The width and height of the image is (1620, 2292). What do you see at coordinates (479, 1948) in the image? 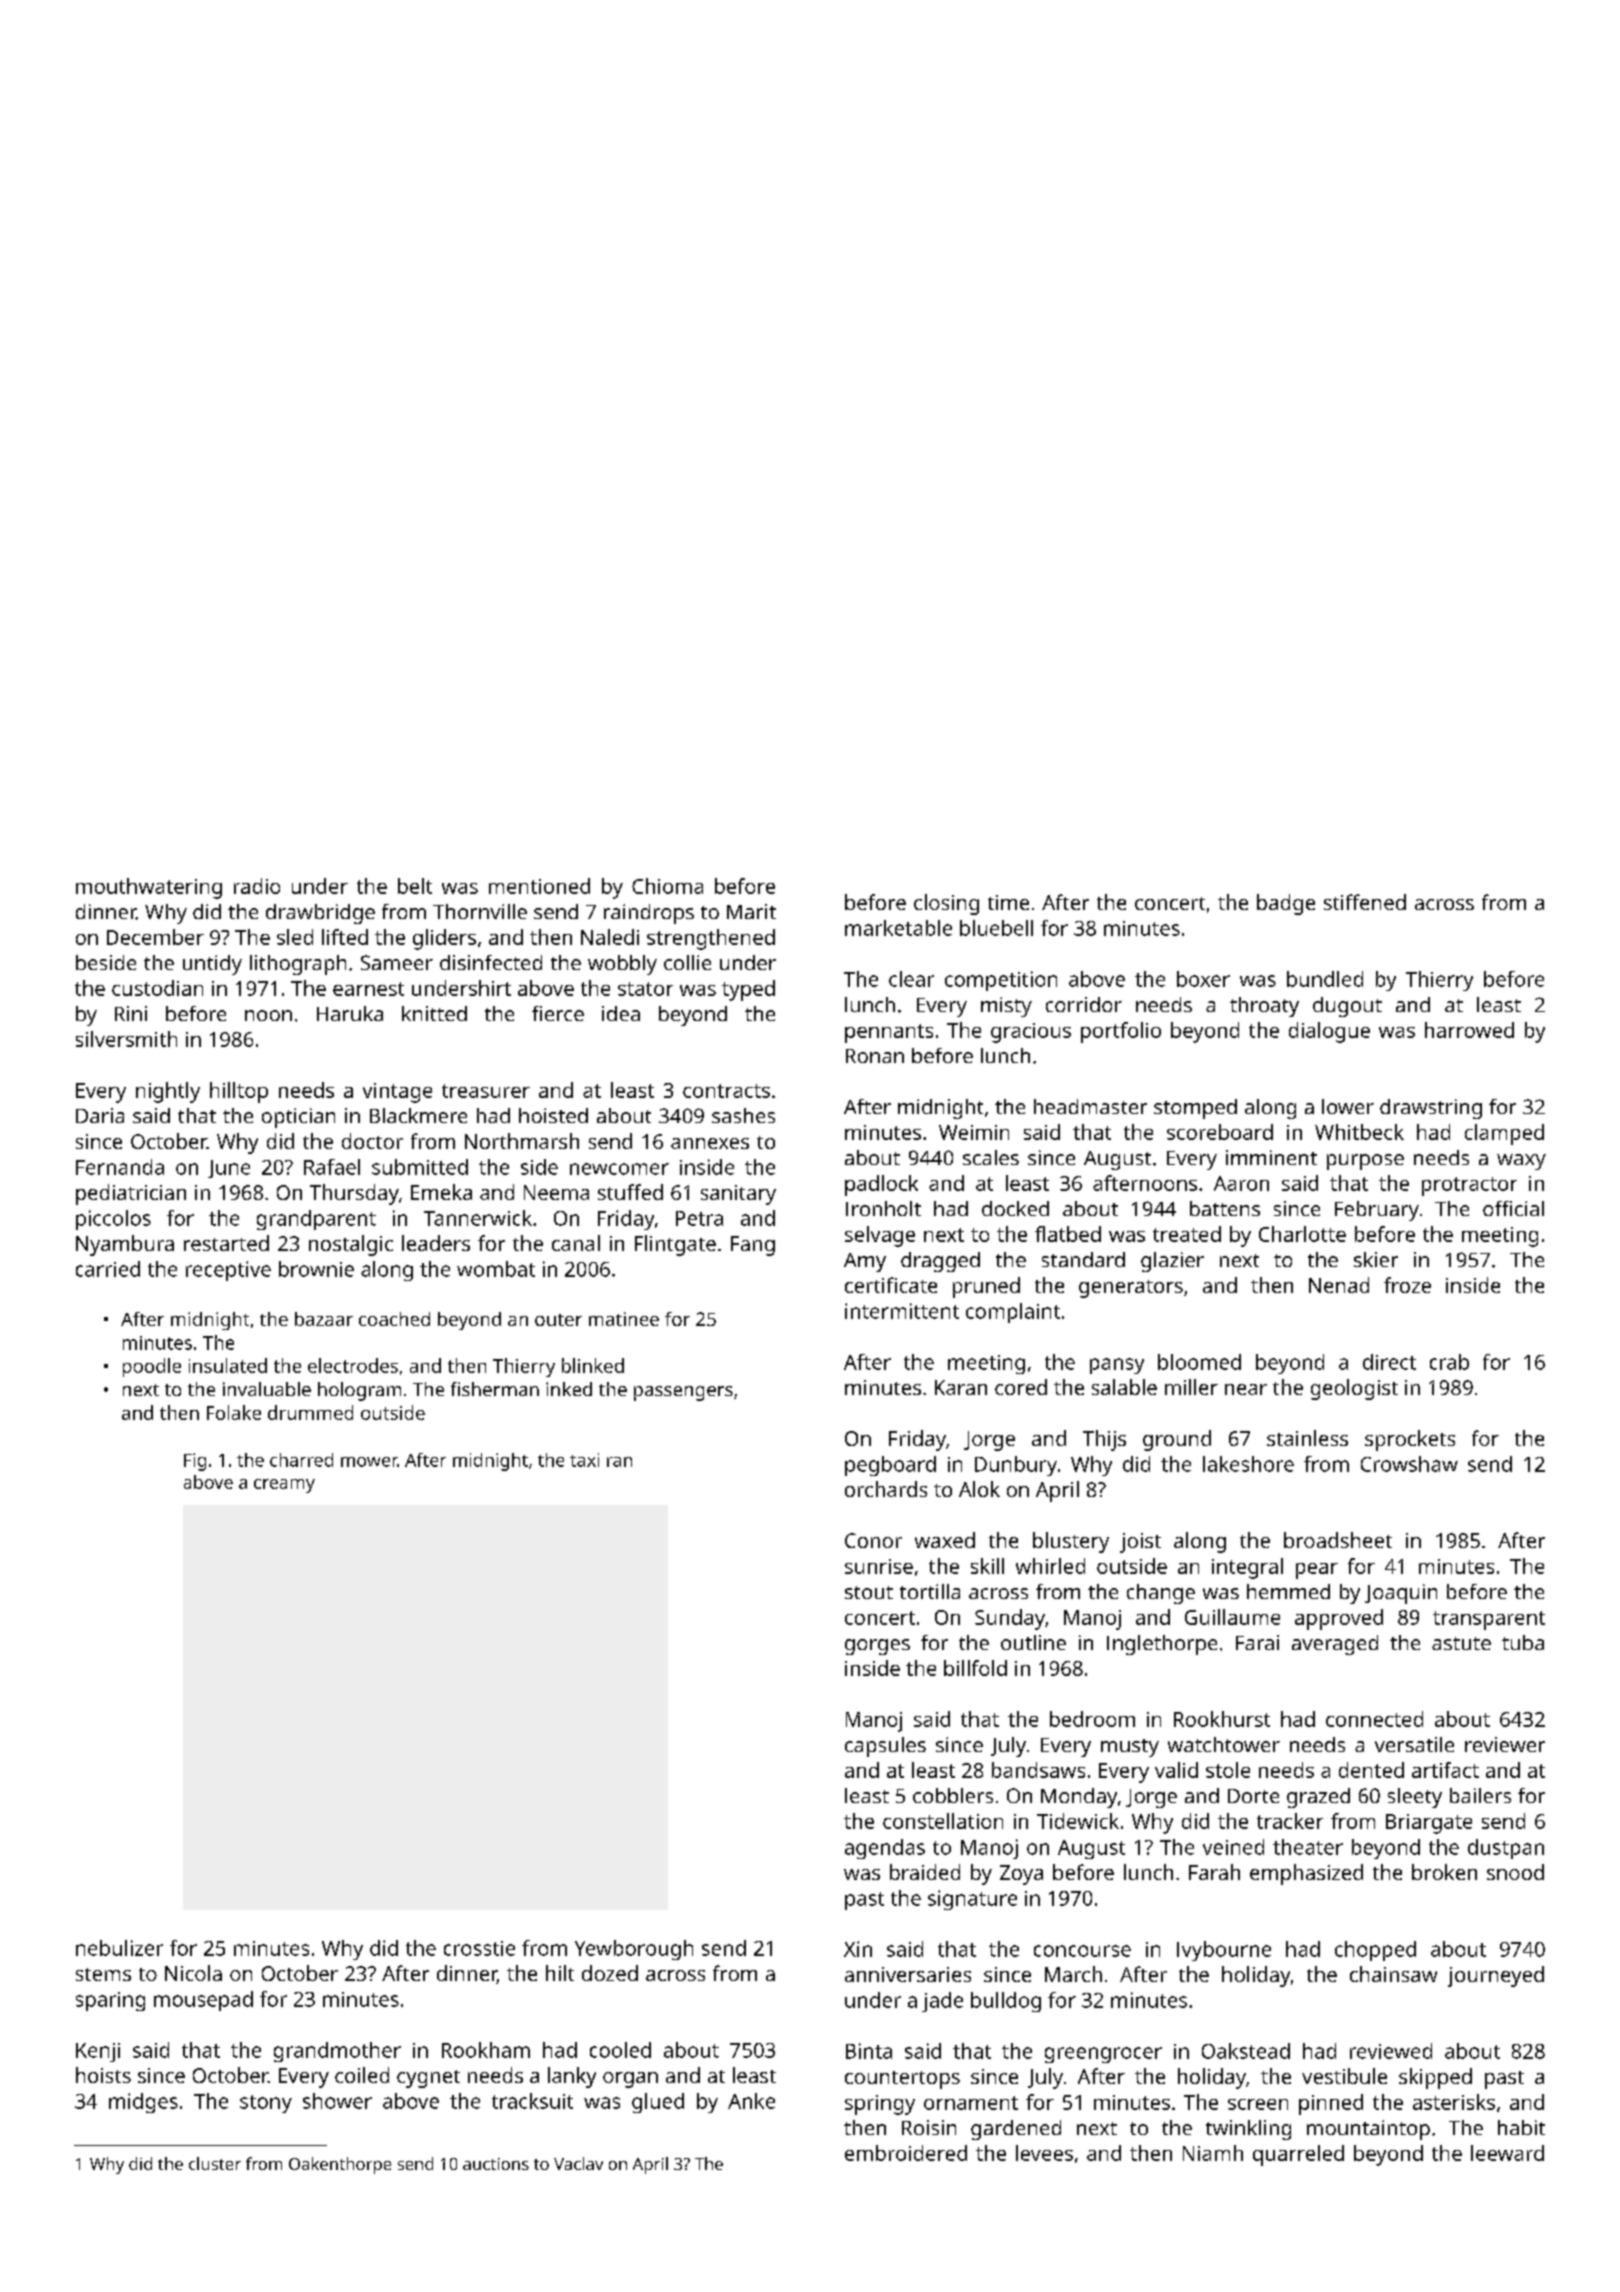
I see `crosstie` at bounding box center [479, 1948].
